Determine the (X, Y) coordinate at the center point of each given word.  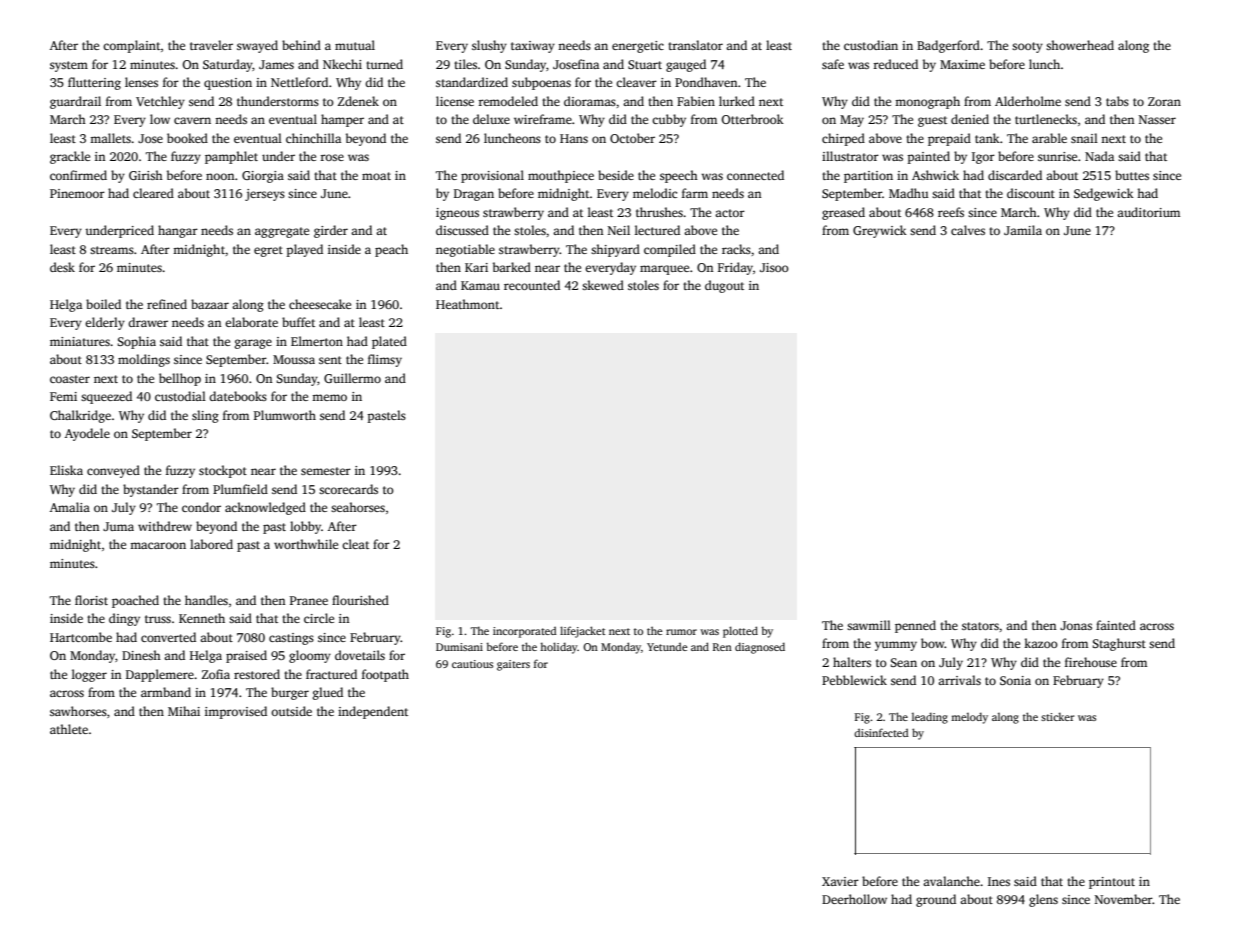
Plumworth (285, 415)
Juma (118, 526)
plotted (740, 632)
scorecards (348, 489)
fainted (1116, 625)
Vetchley (160, 102)
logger (89, 675)
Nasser (1157, 119)
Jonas (1076, 625)
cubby (669, 120)
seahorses (358, 507)
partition (868, 177)
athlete (69, 729)
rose (332, 157)
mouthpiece (561, 176)
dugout (724, 286)
